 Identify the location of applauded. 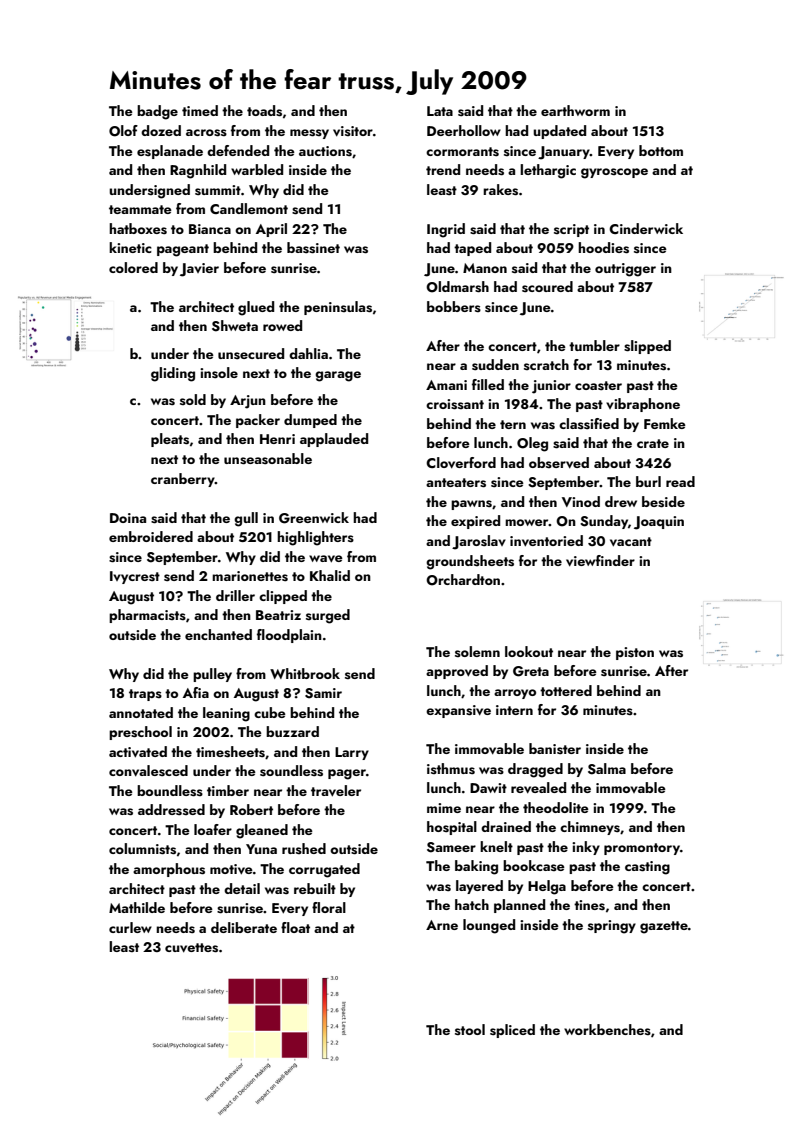
(334, 440).
